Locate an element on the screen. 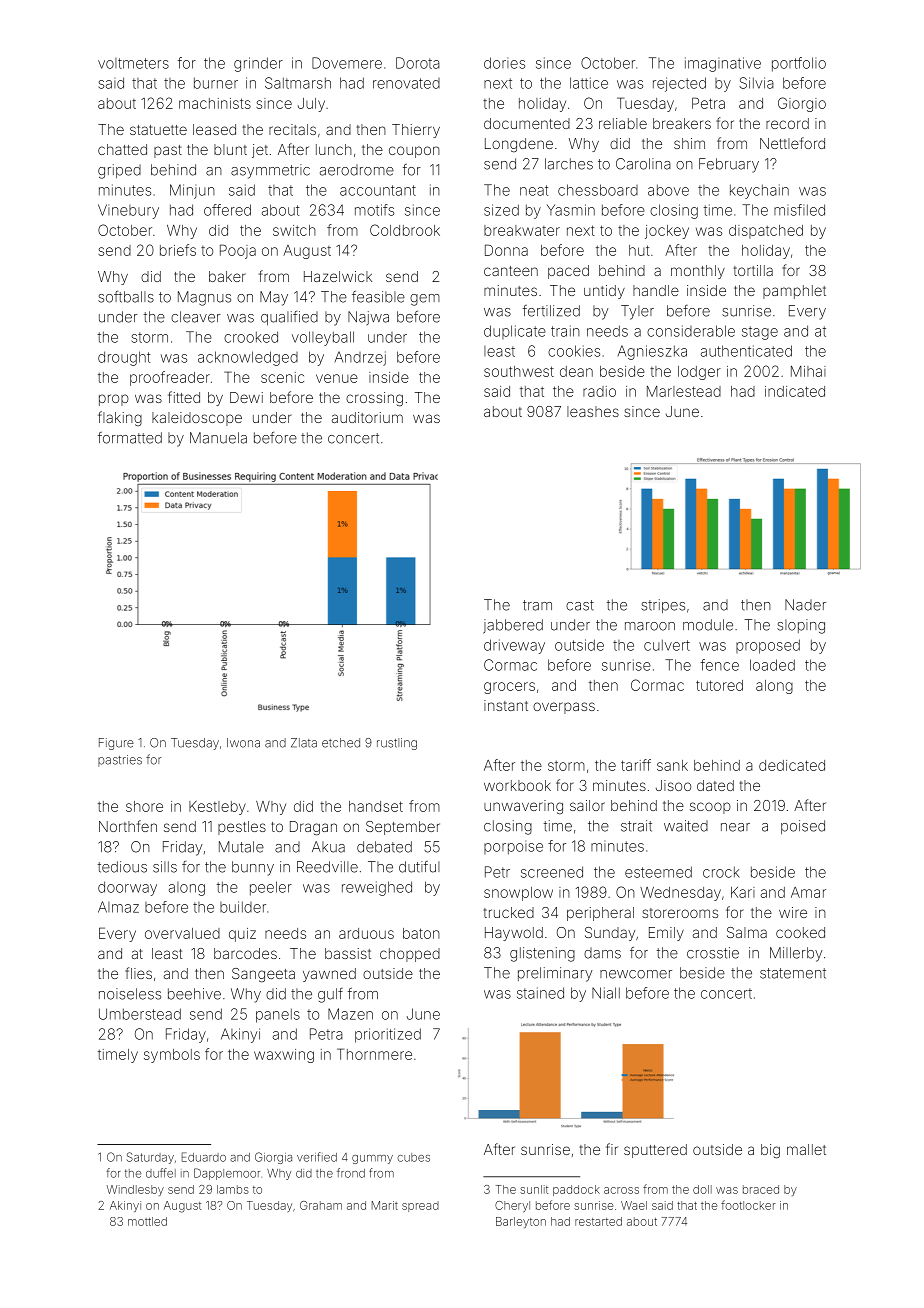 Image resolution: width=924 pixels, height=1308 pixels. sputtered is located at coordinates (655, 1151).
